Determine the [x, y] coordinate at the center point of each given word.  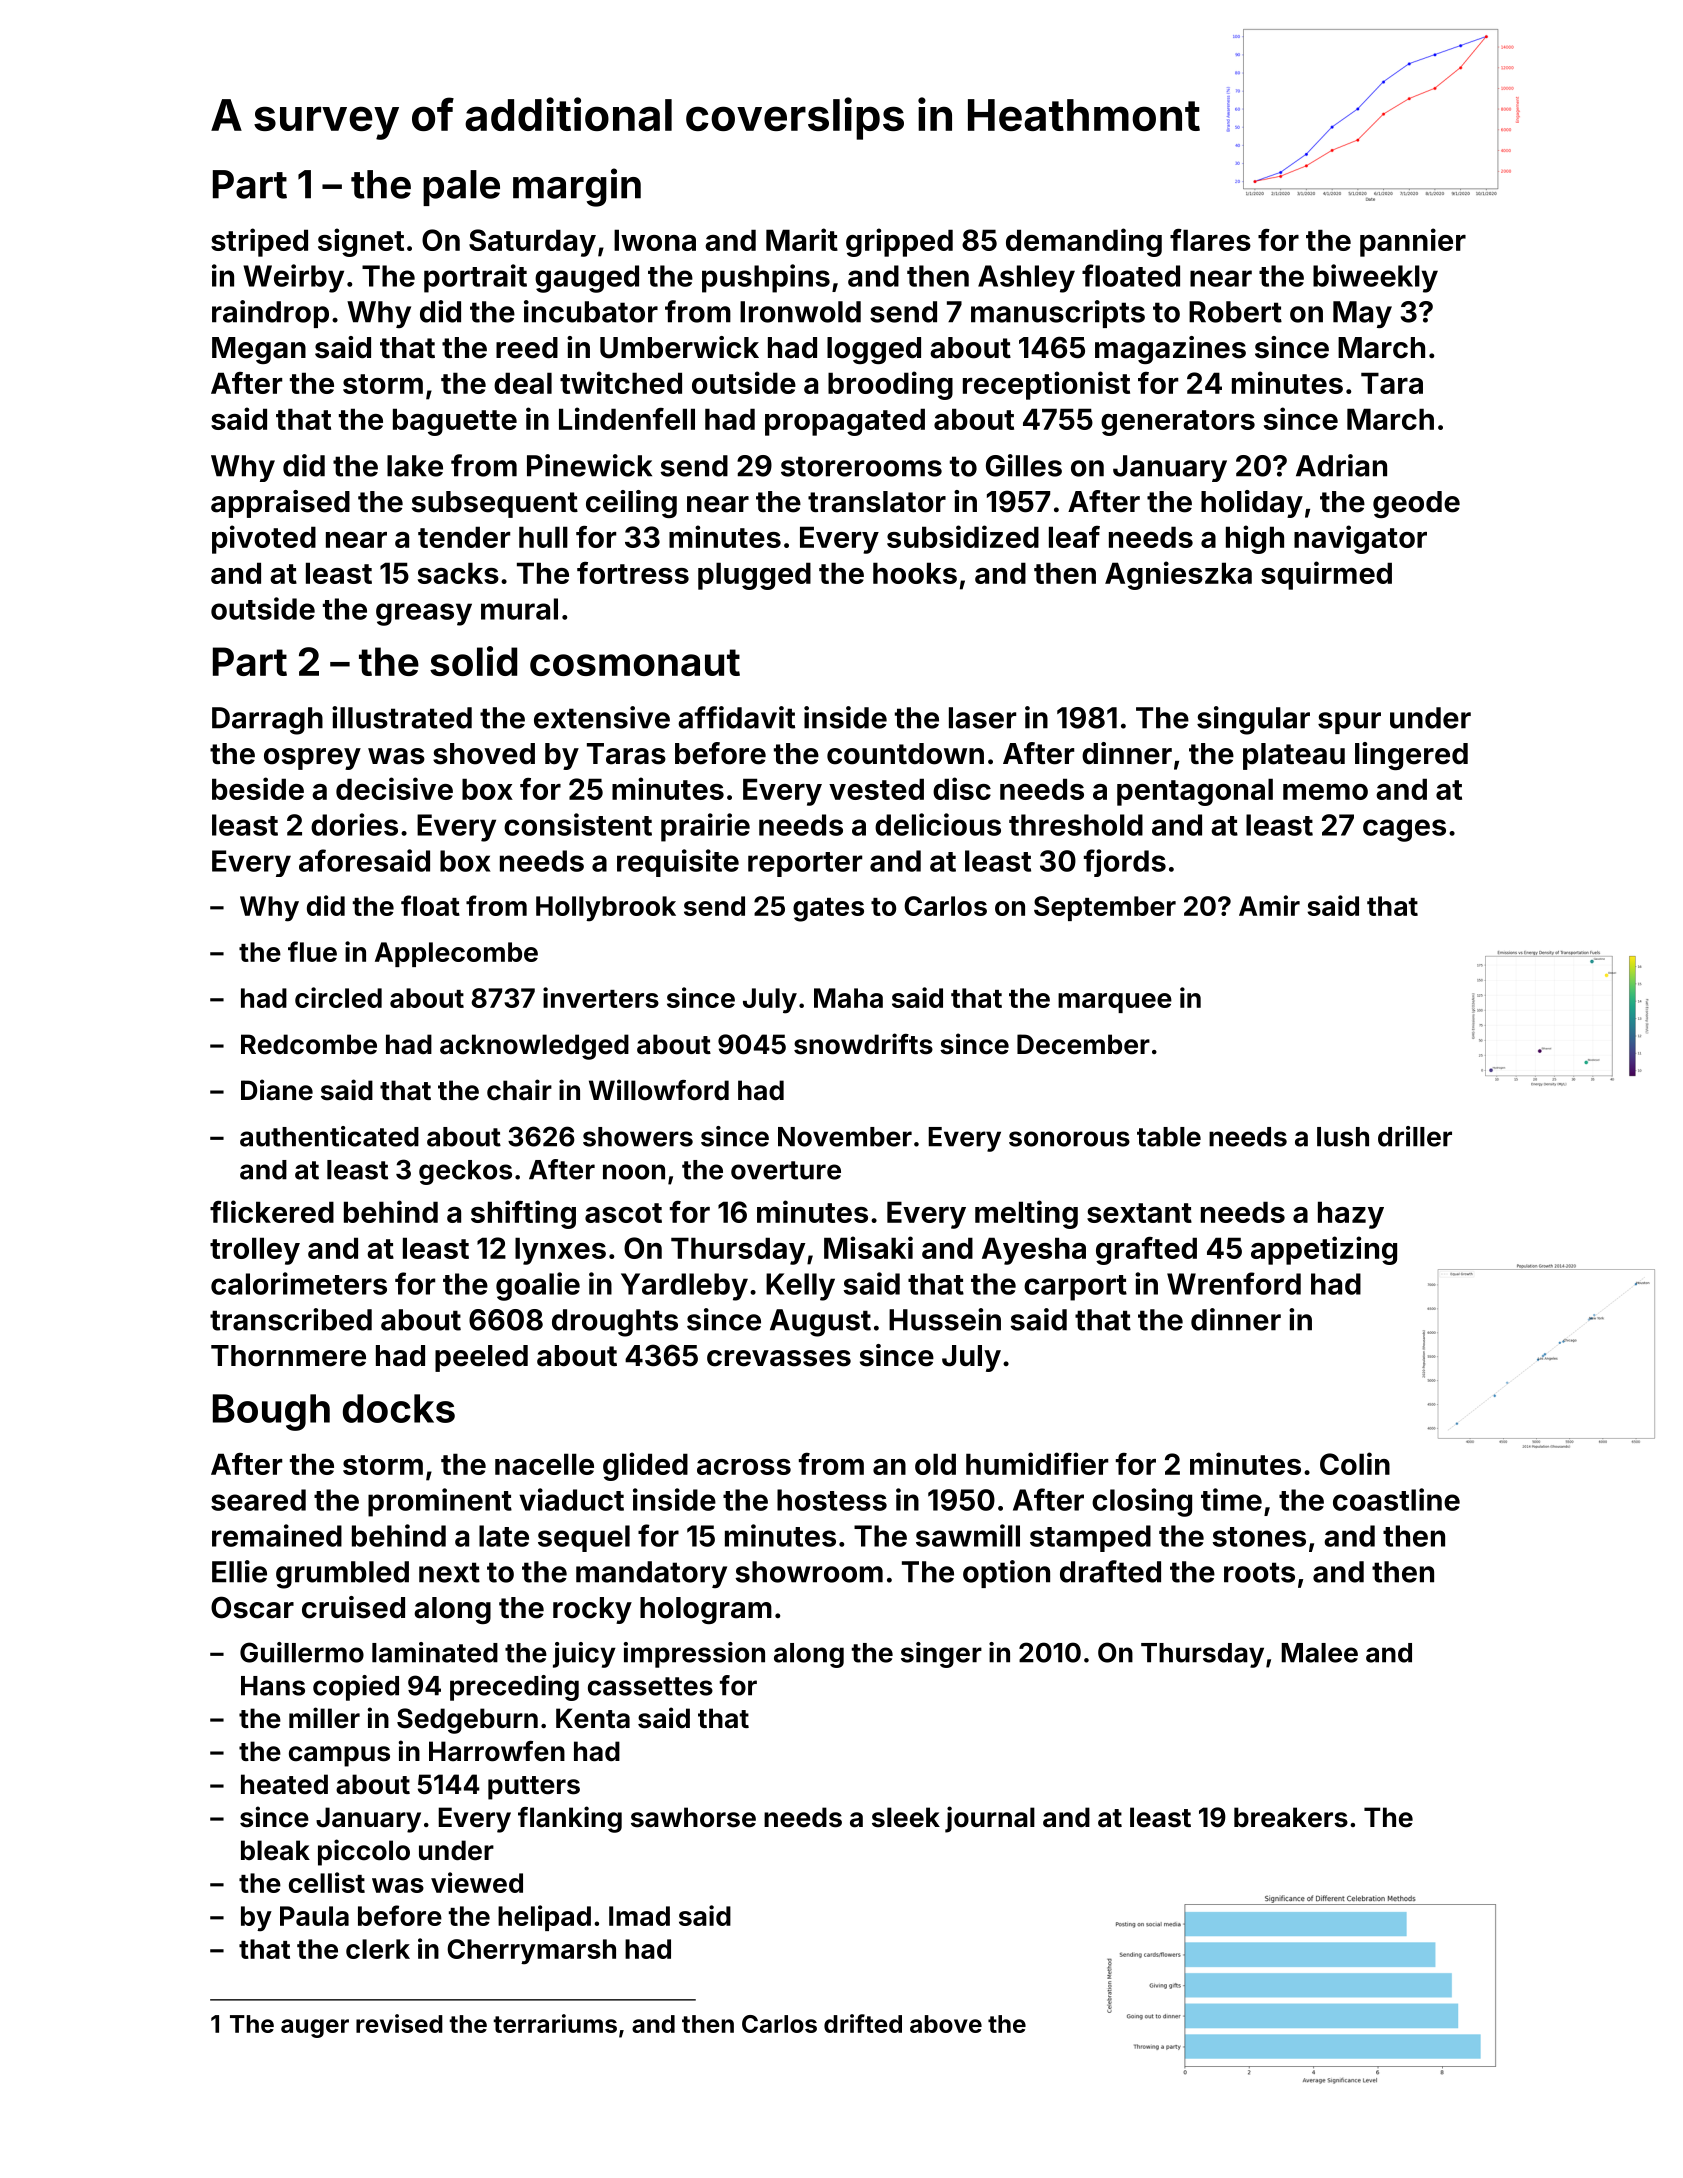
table [1169, 1137]
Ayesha [1034, 1251]
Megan [259, 350]
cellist [327, 1882]
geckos [465, 1172]
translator [877, 502]
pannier [1413, 242]
